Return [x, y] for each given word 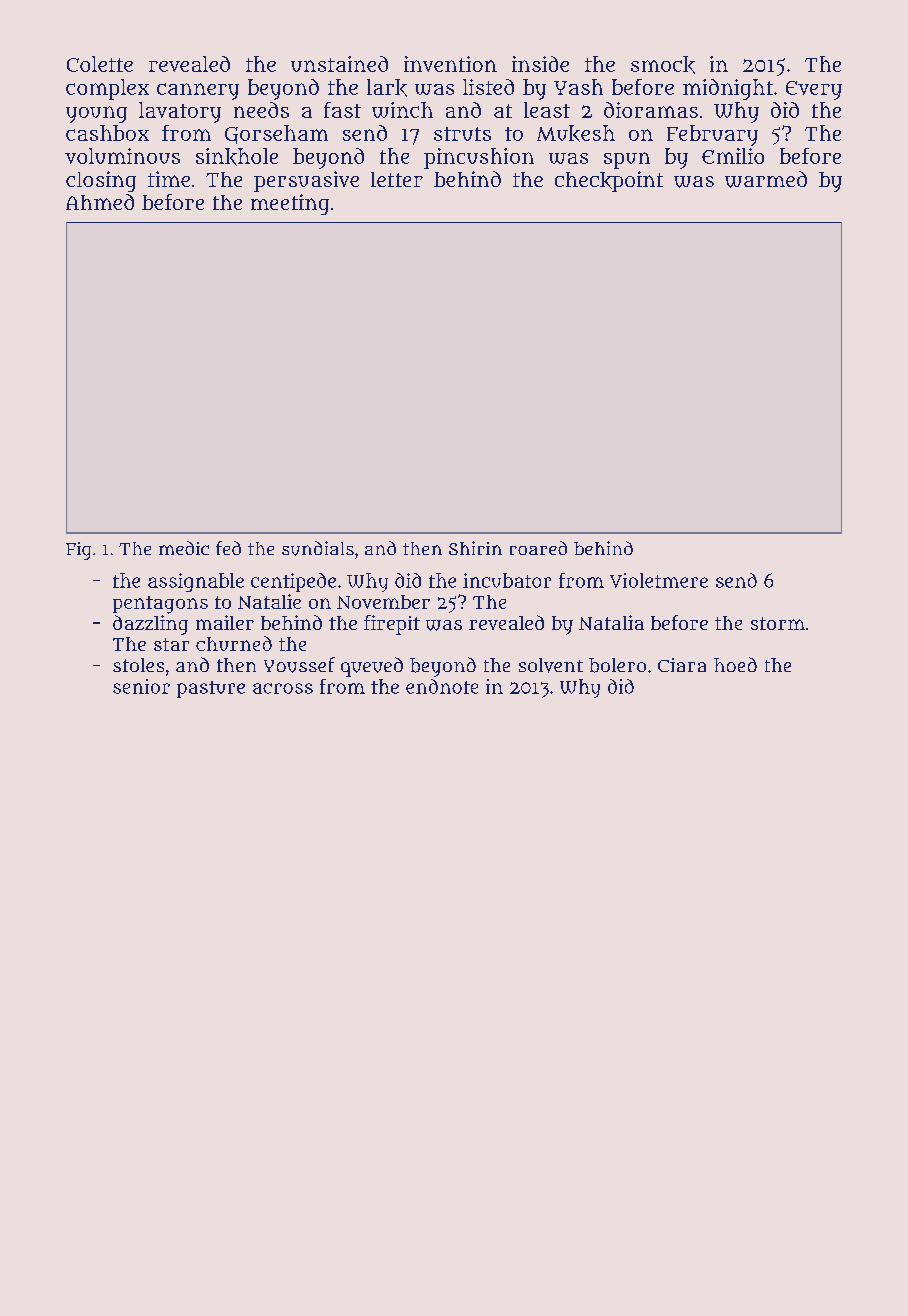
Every [814, 90]
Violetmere [659, 580]
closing [101, 181]
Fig [78, 551]
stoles [138, 665]
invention [450, 64]
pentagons [160, 605]
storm [778, 623]
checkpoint [609, 181]
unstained [339, 64]
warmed [766, 179]
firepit [392, 625]
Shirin [475, 548]
